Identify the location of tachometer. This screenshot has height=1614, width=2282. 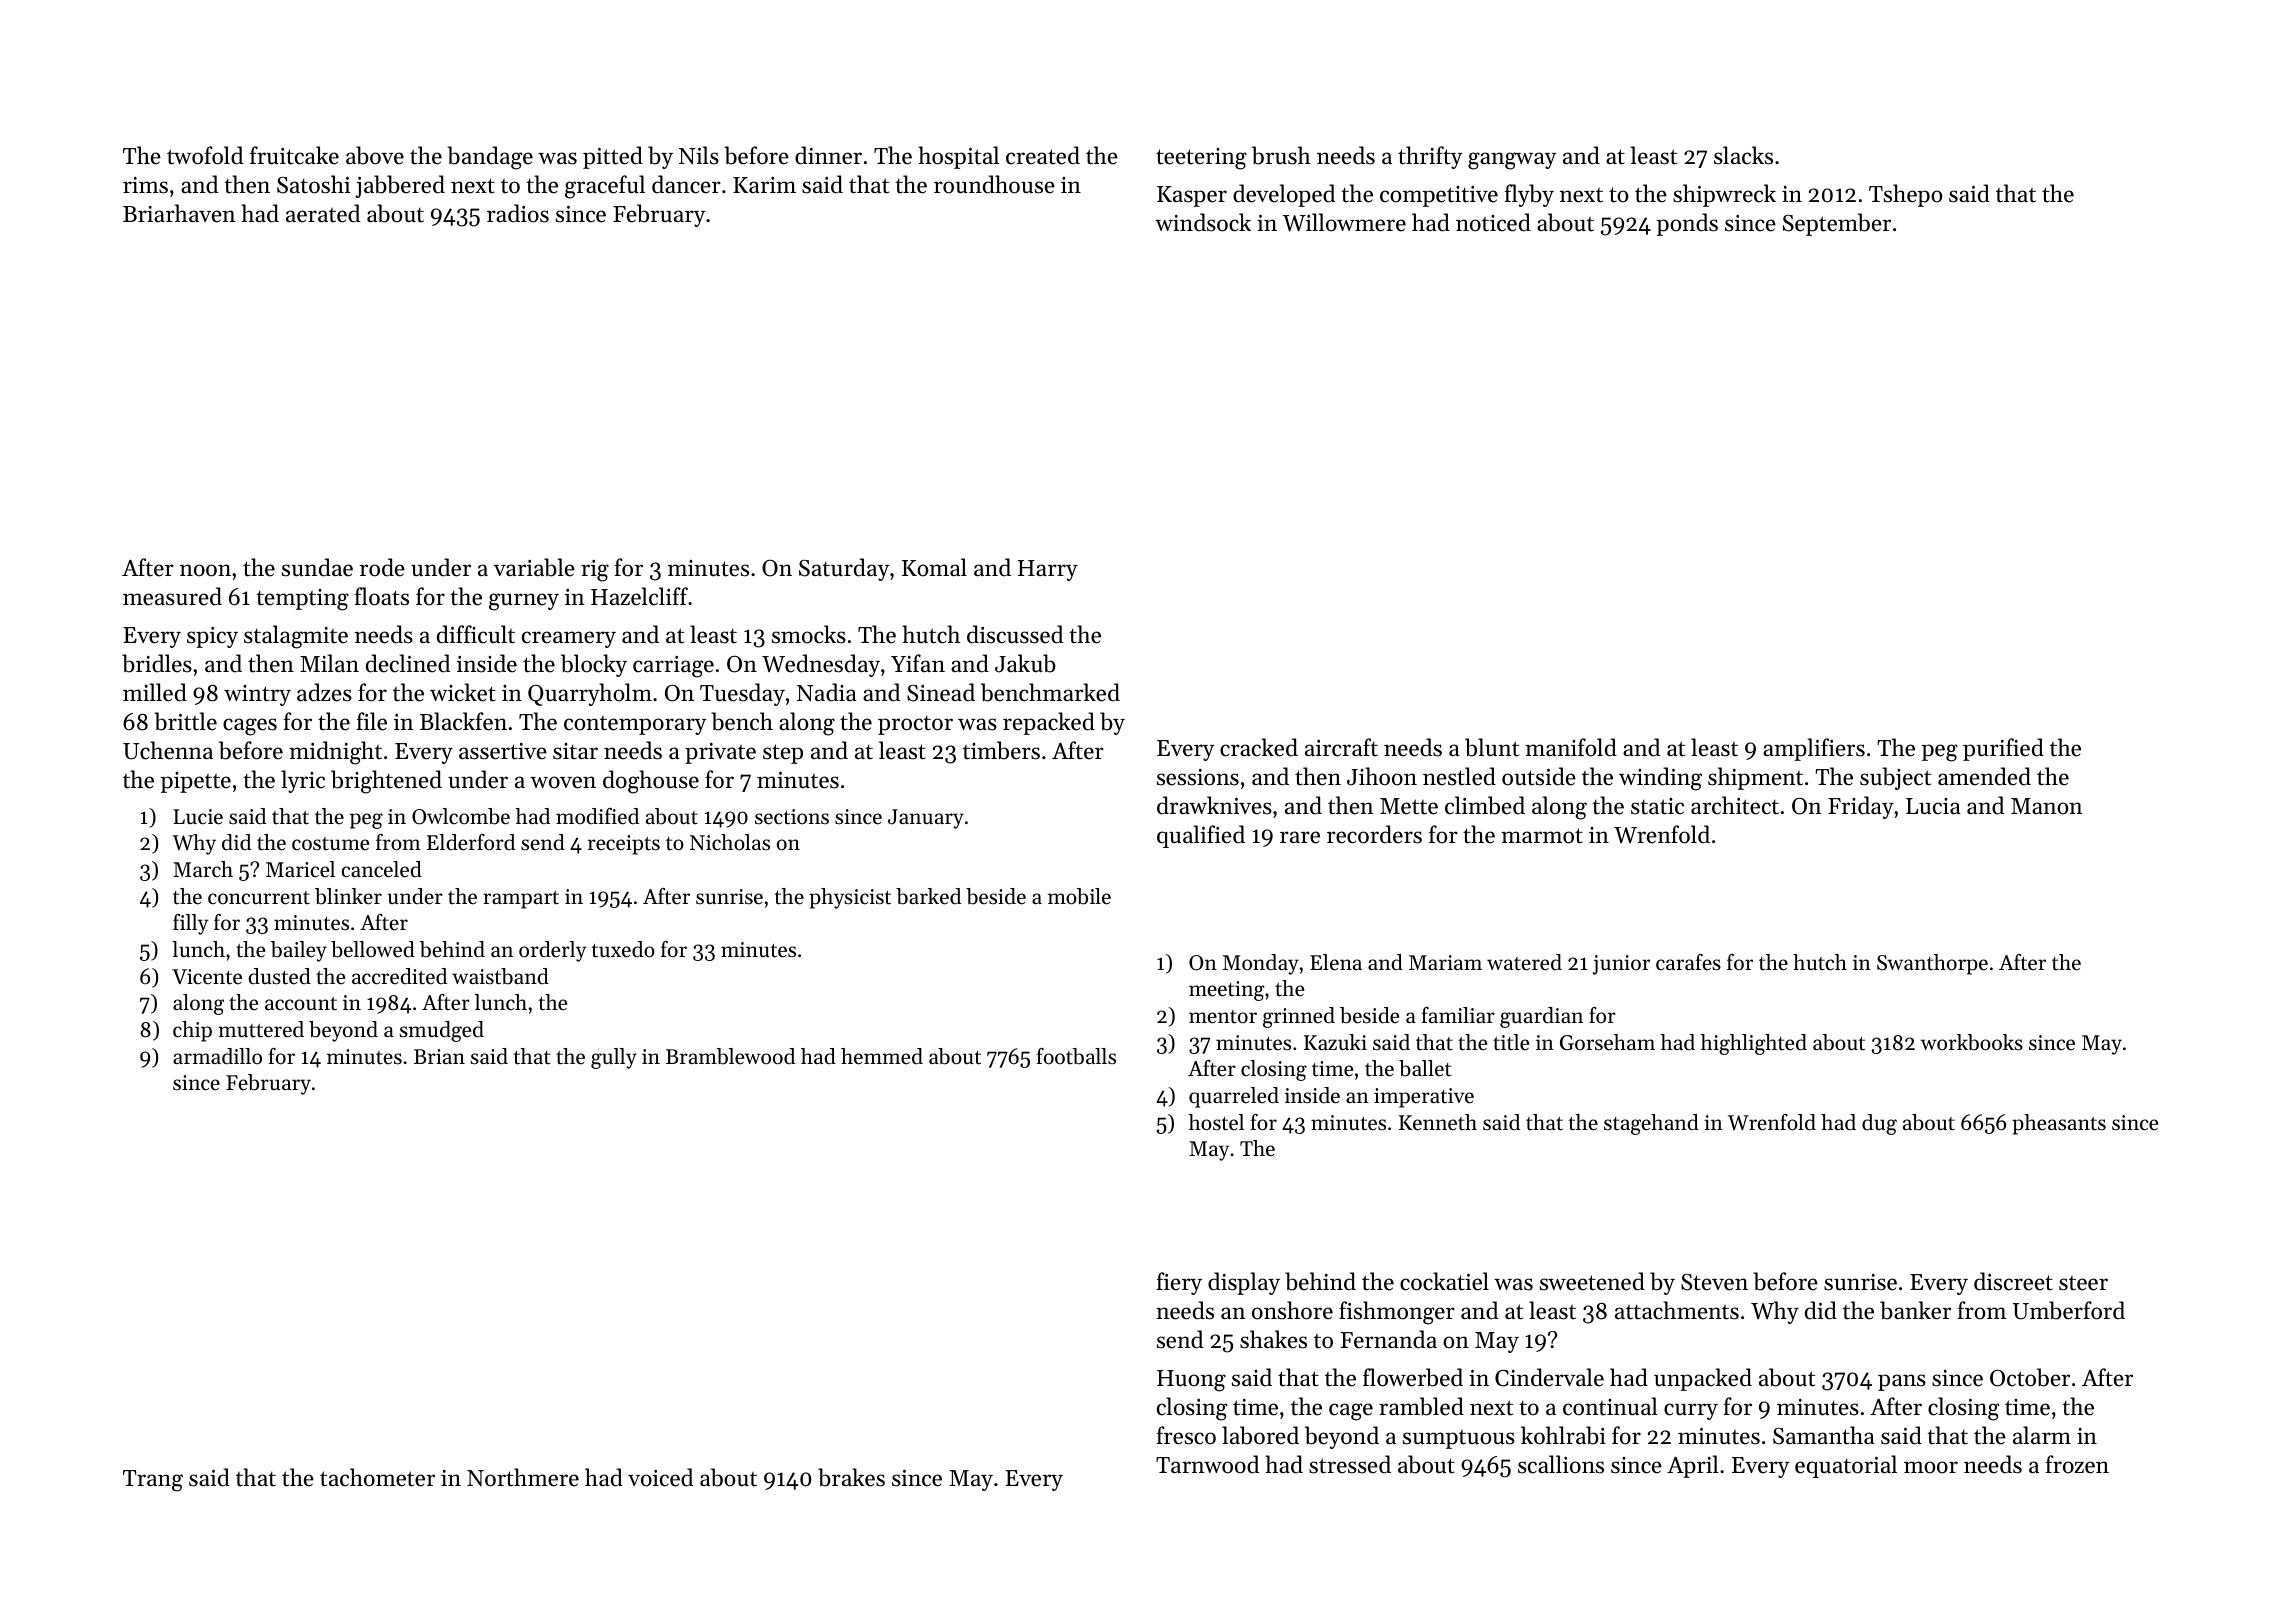
(377, 1477).
